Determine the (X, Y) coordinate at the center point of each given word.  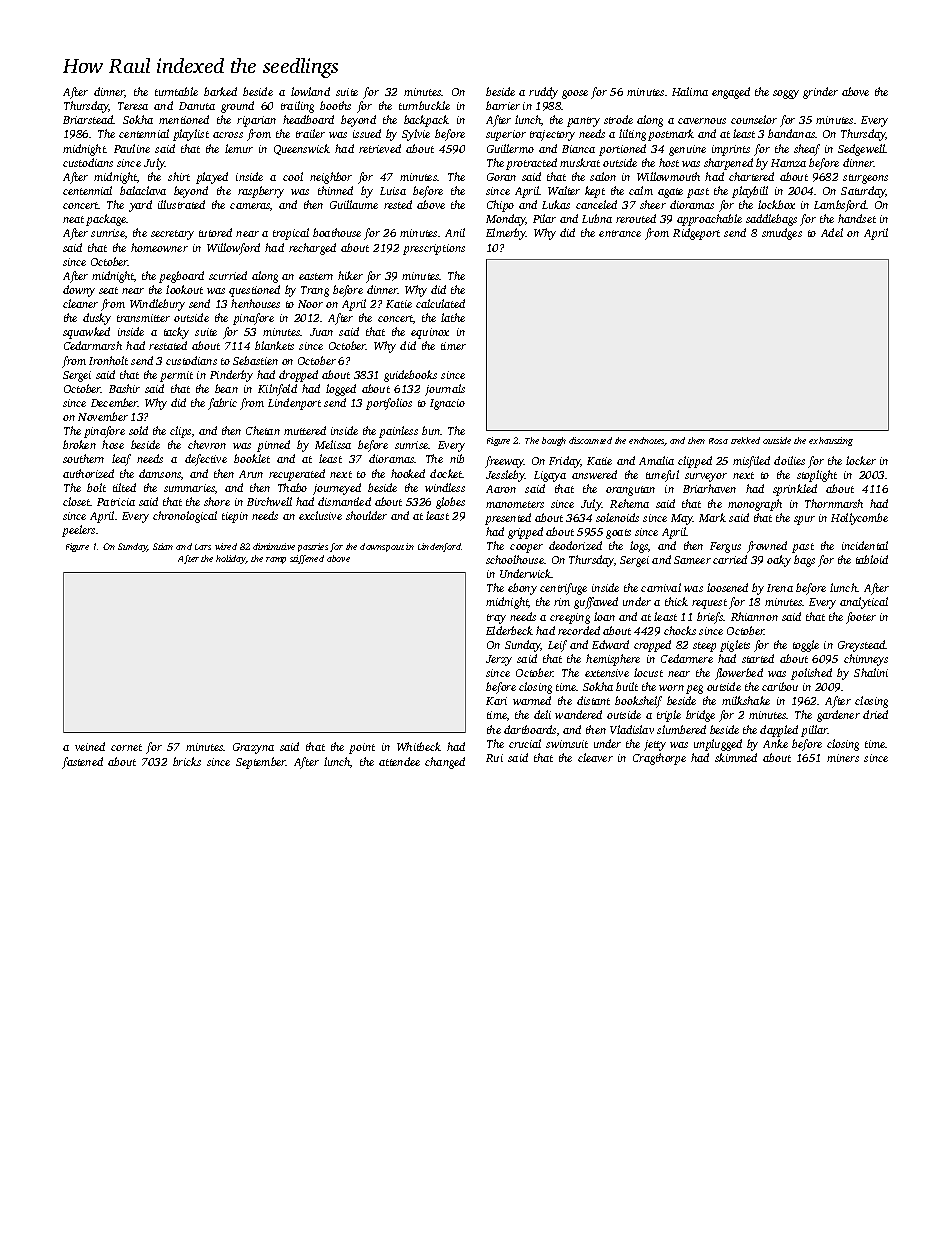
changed (445, 763)
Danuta (197, 106)
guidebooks (410, 376)
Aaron (501, 489)
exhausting (831, 441)
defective (206, 460)
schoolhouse (515, 559)
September (261, 763)
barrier (503, 105)
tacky (176, 333)
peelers (78, 531)
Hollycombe (859, 519)
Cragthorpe (659, 759)
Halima (690, 91)
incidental (865, 545)
